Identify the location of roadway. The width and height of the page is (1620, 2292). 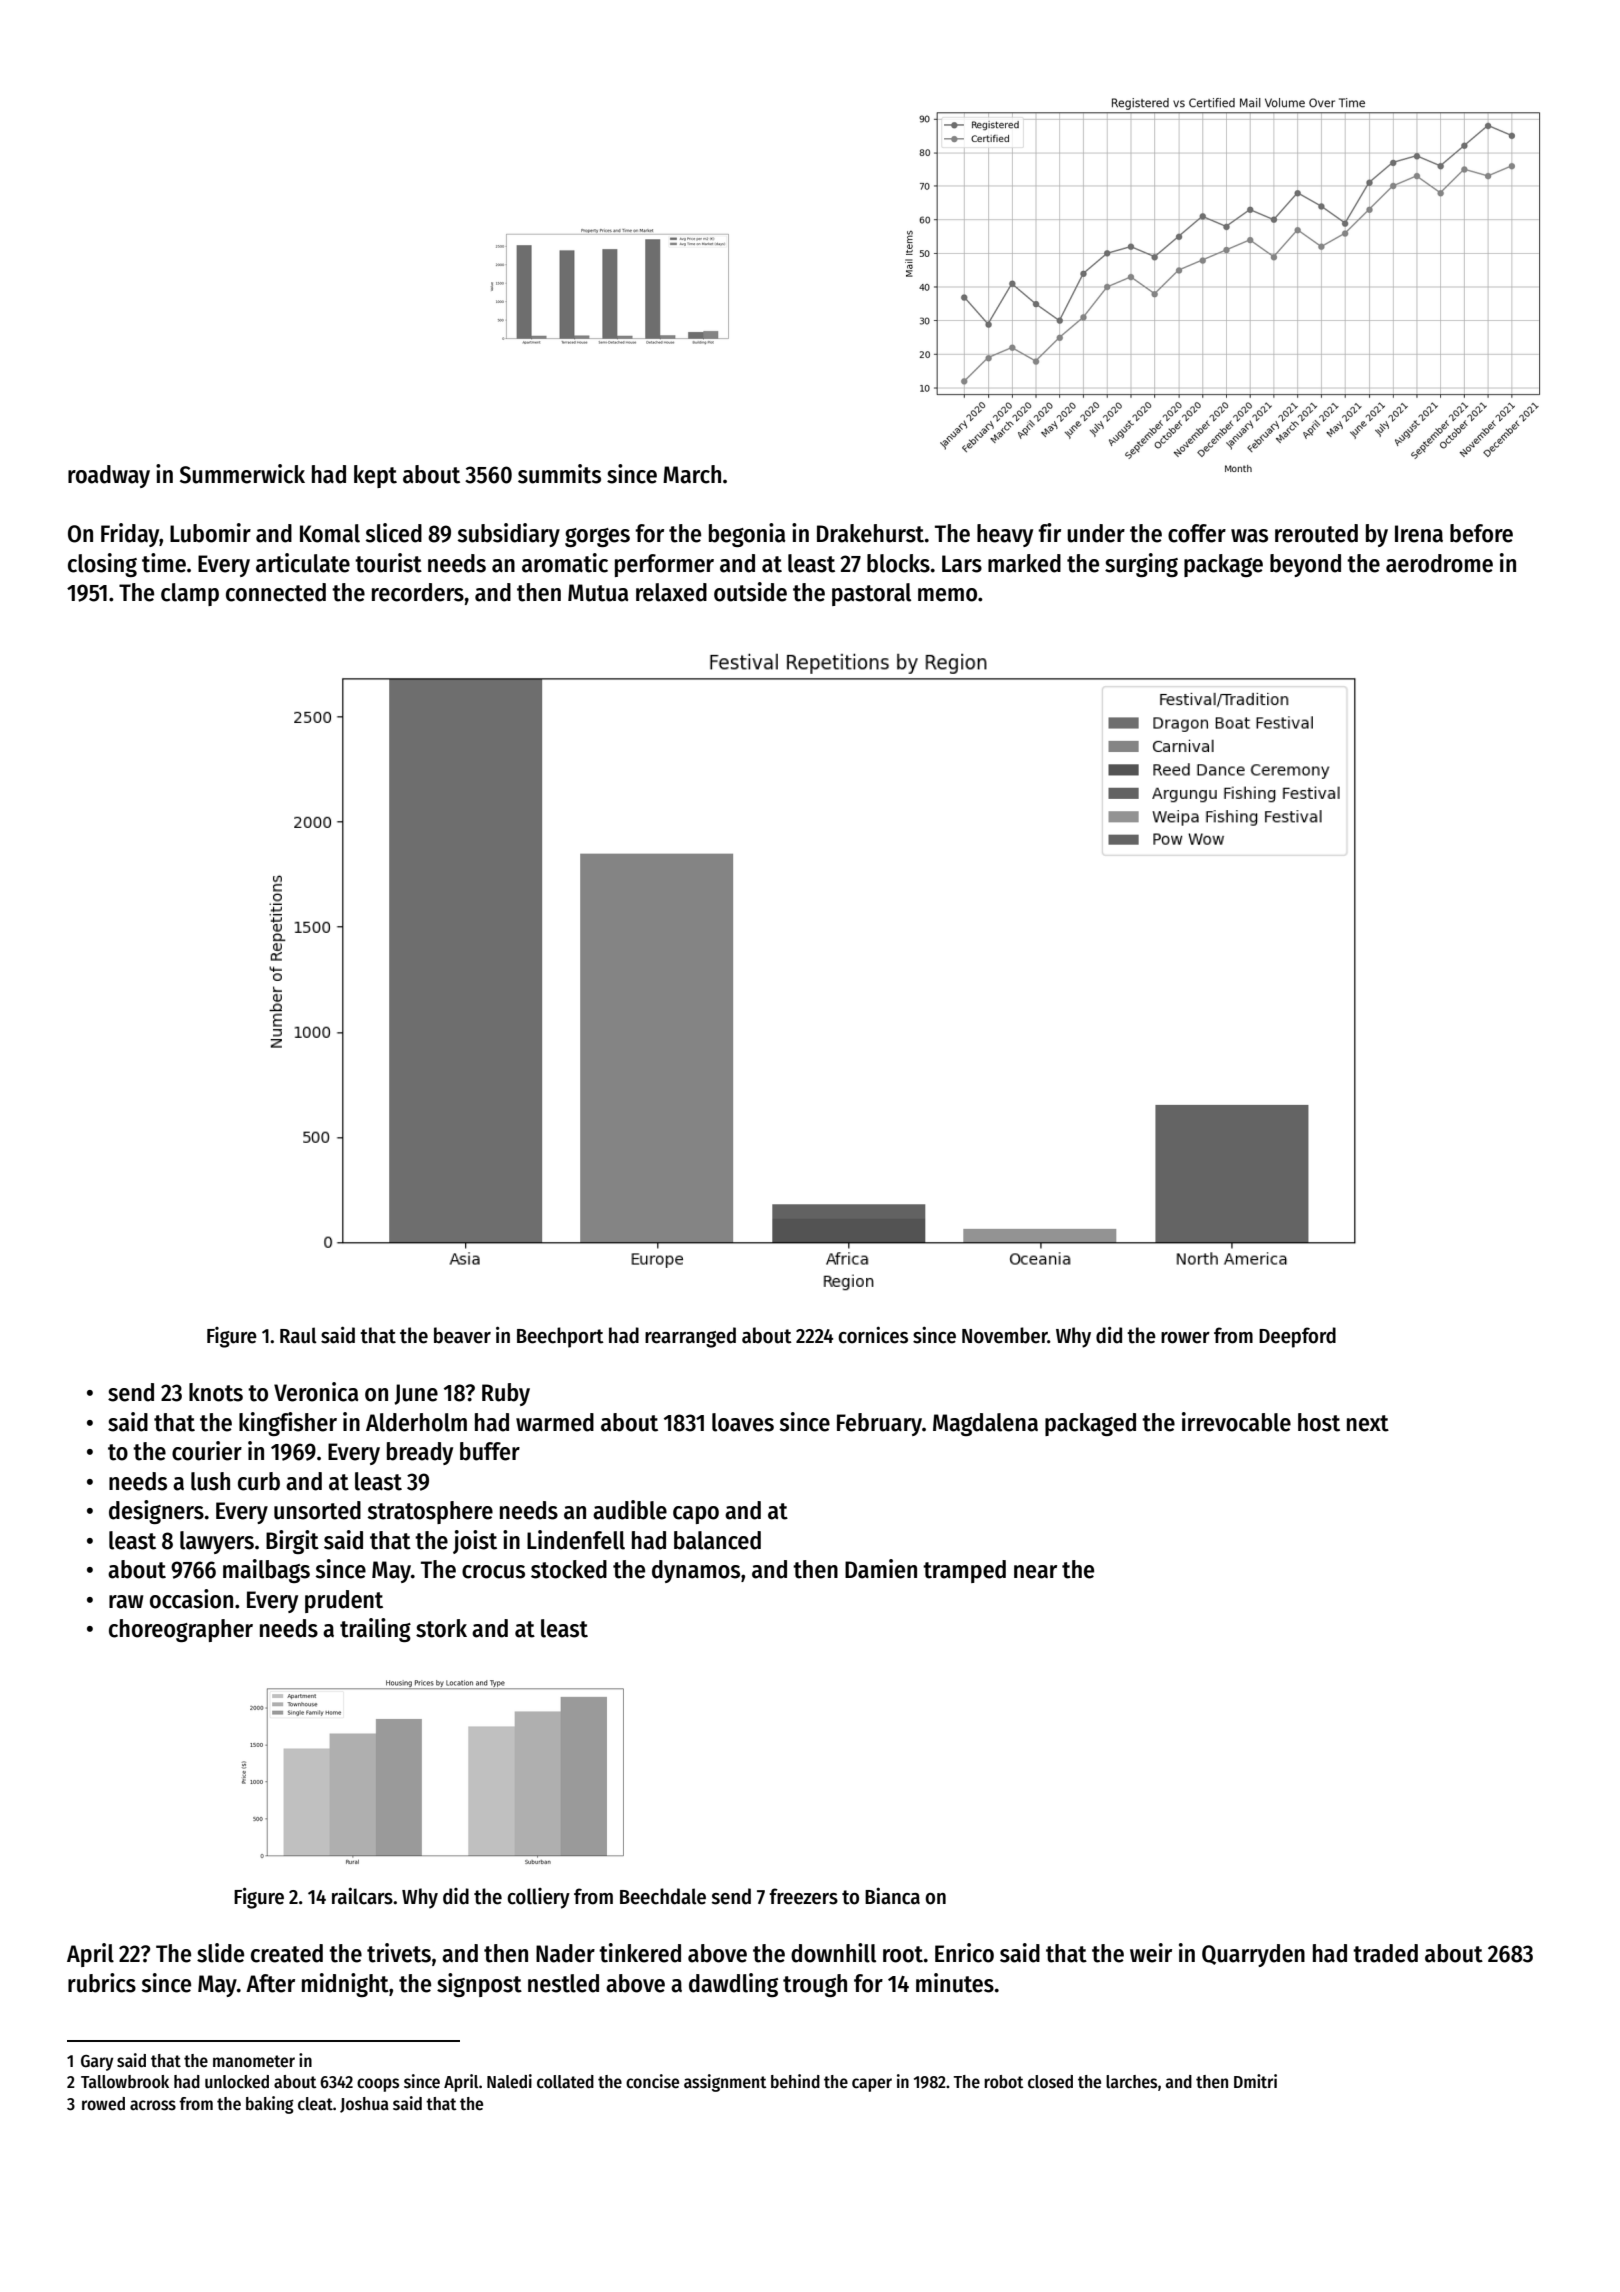
(109, 476).
